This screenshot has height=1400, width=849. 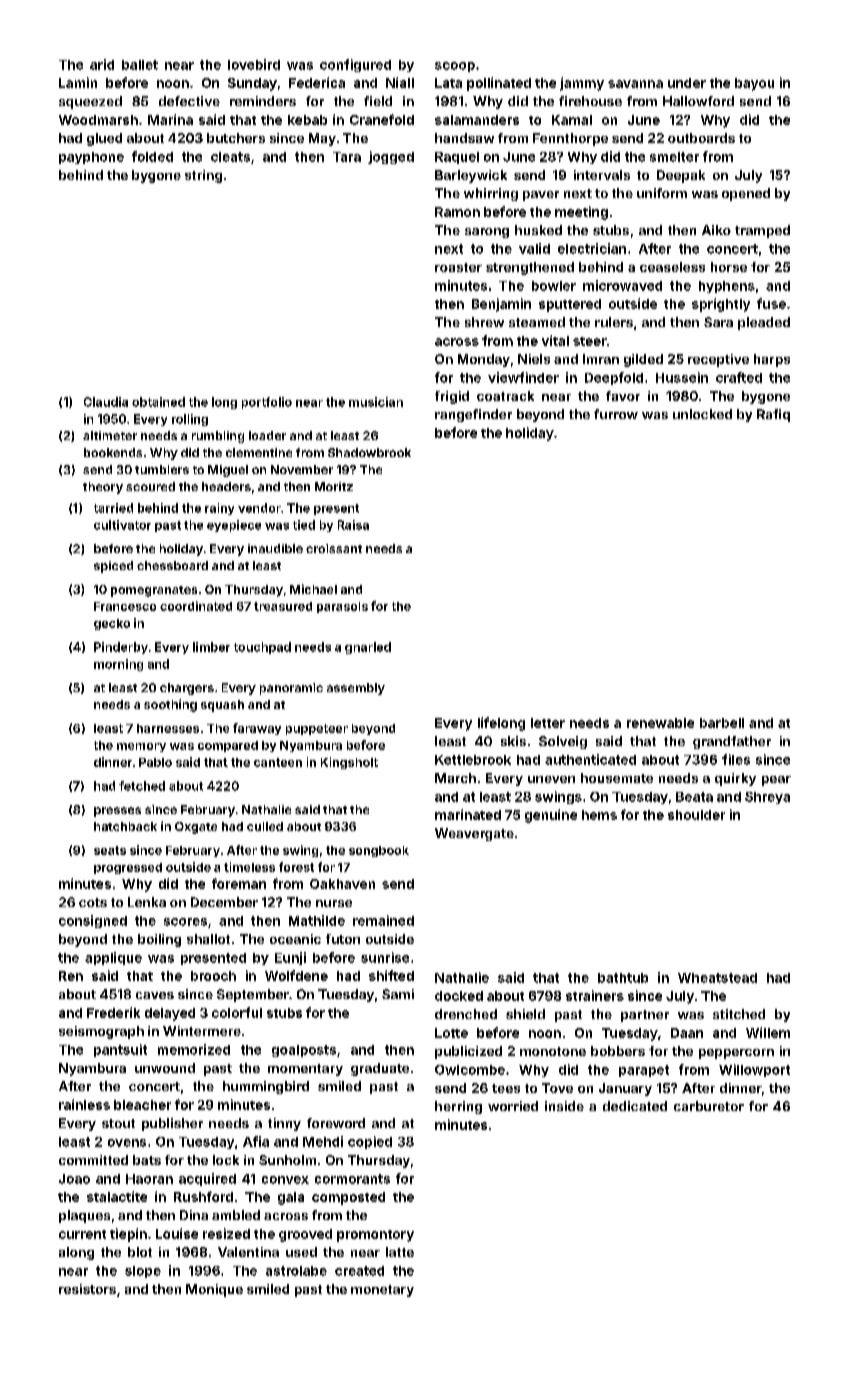 I want to click on cots, so click(x=93, y=902).
